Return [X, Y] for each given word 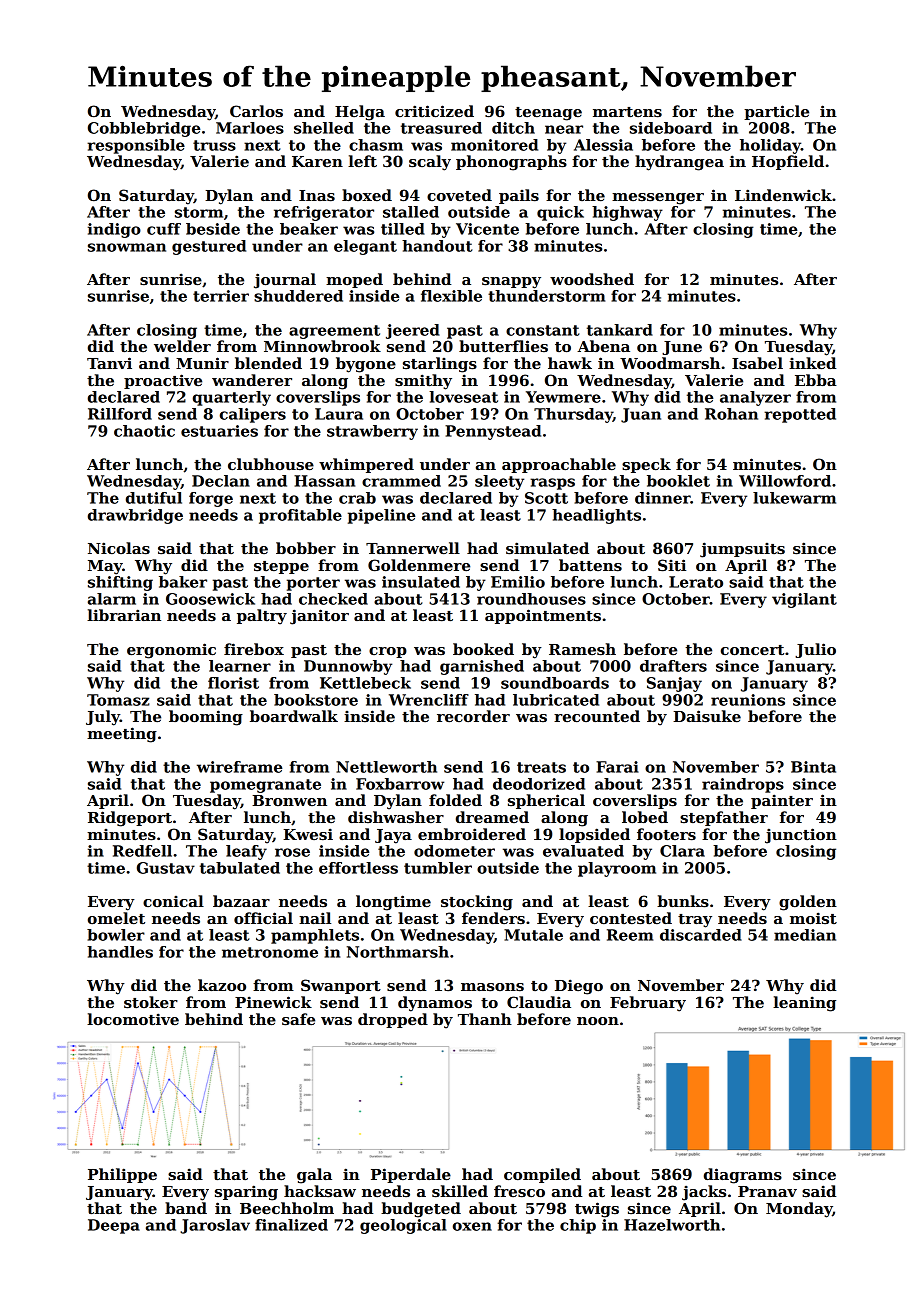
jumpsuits [742, 550]
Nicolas [119, 548]
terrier [221, 296]
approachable [559, 465]
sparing [246, 1193]
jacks [704, 1193]
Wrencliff [429, 700]
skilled [460, 1191]
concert [752, 650]
